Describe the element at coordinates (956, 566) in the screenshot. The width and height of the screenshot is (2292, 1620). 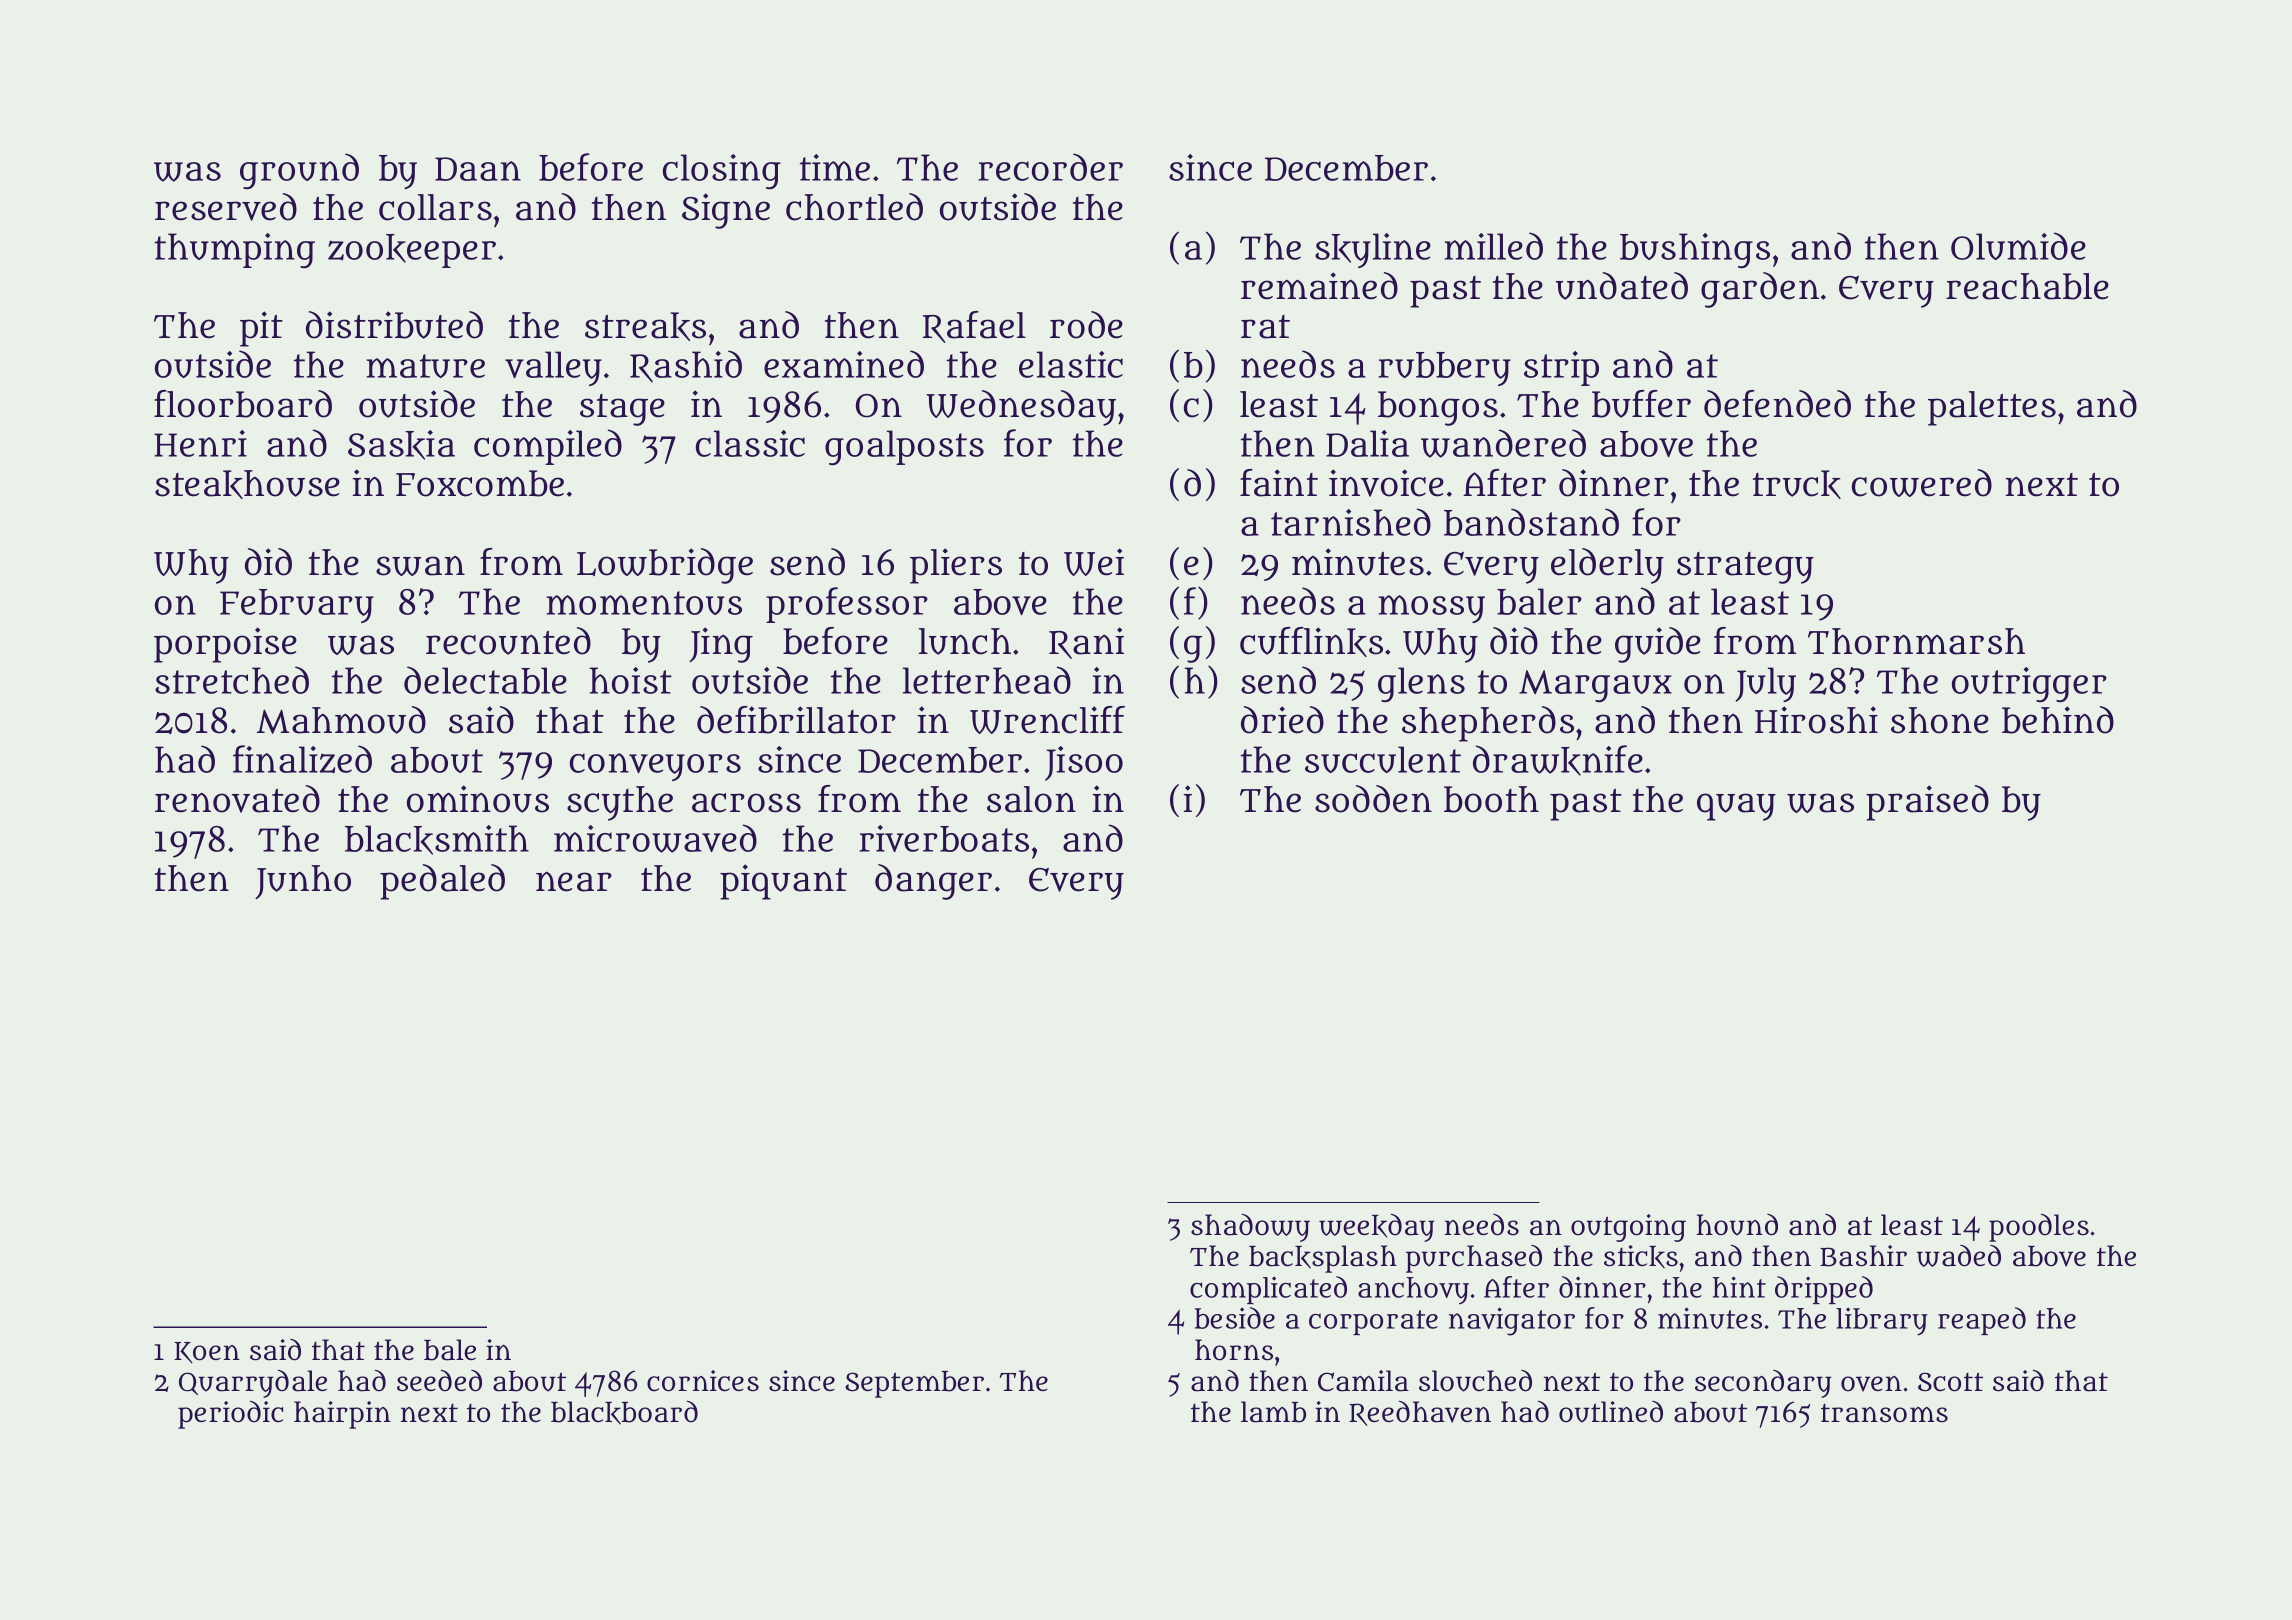
I see `pliers` at that location.
